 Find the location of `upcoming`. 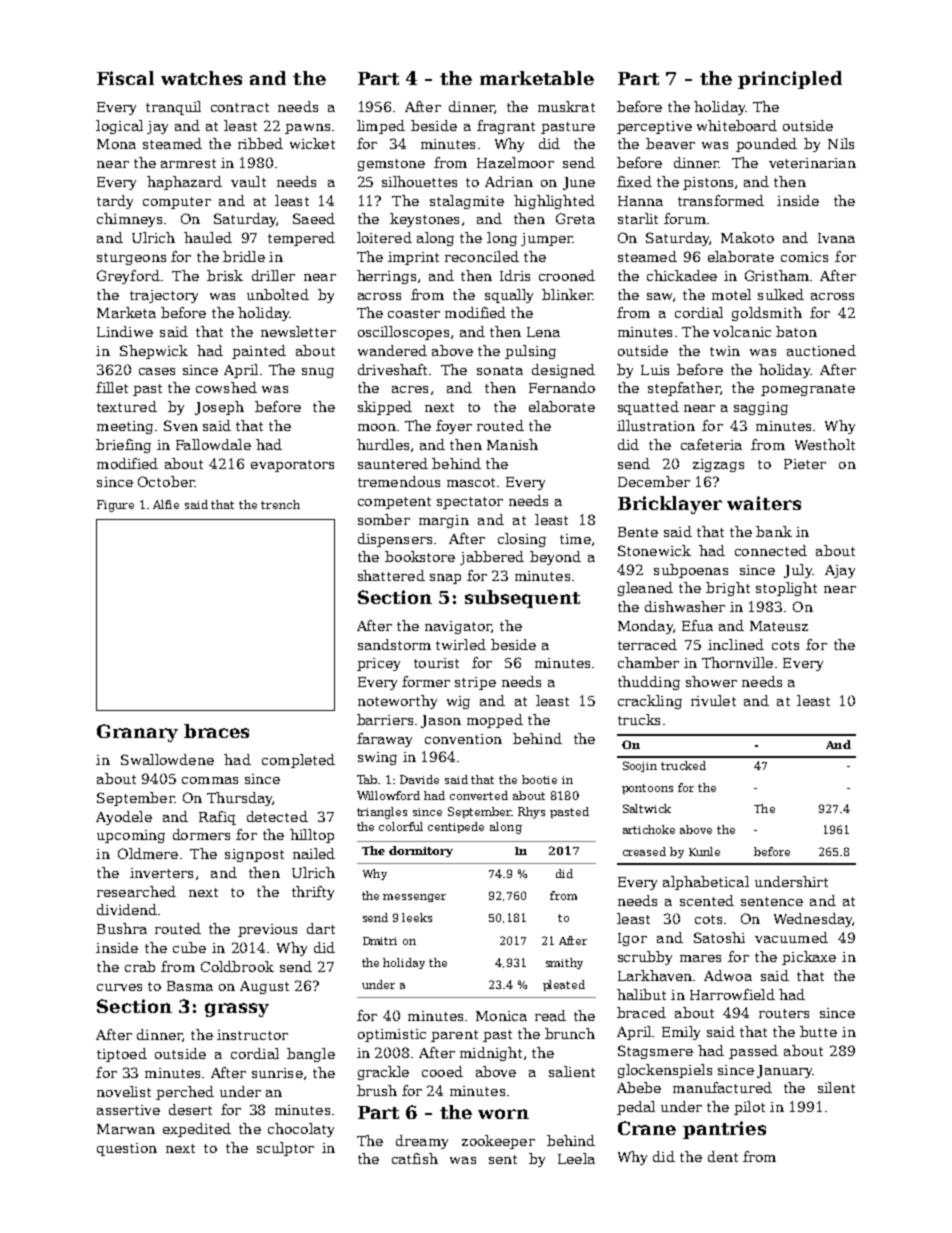

upcoming is located at coordinates (131, 836).
